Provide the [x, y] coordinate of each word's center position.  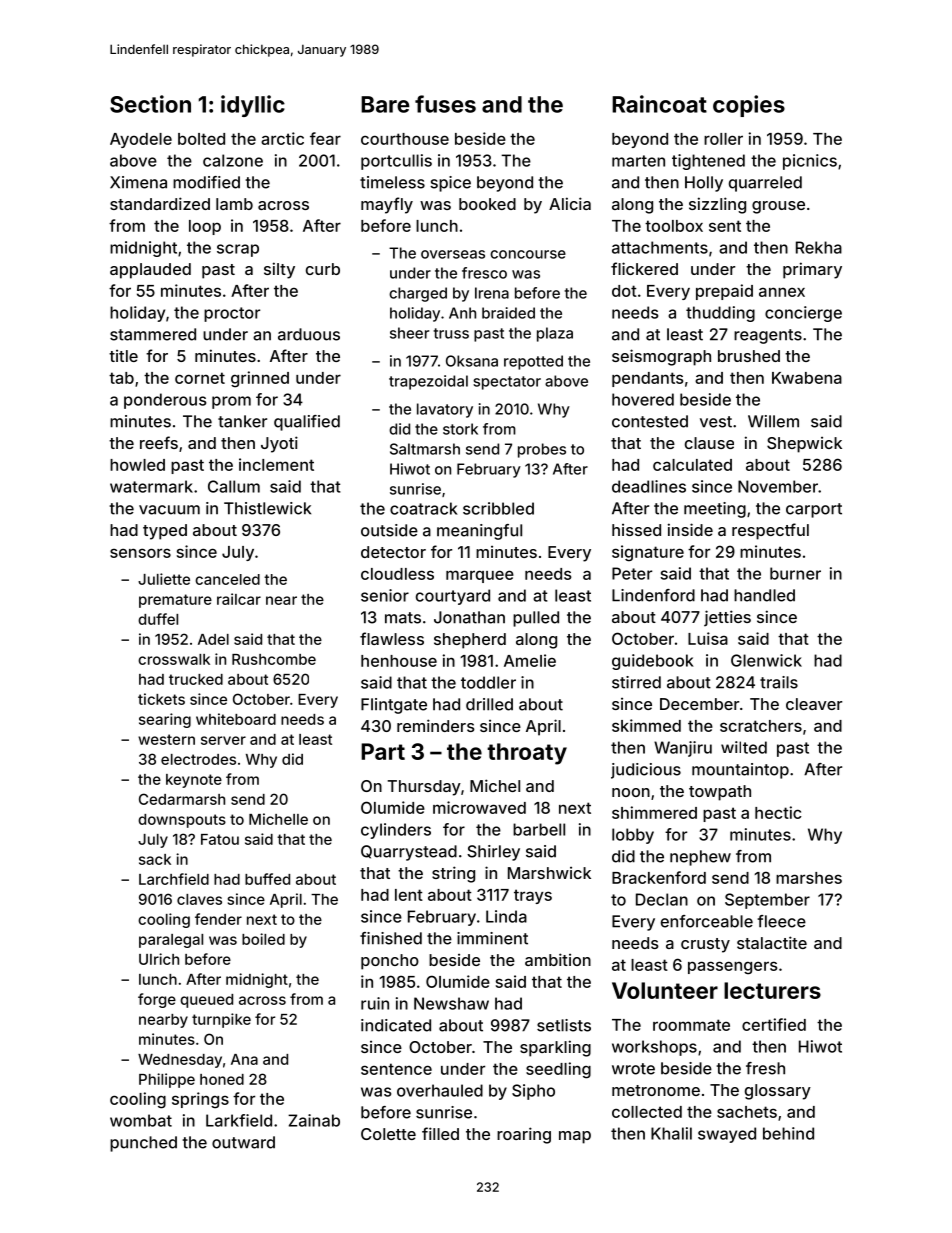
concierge [803, 314]
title [123, 356]
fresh [765, 1068]
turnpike [221, 1020]
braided [508, 313]
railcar [239, 599]
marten [638, 161]
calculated [692, 465]
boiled [263, 939]
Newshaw [451, 1003]
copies [749, 106]
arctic [282, 138]
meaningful [479, 532]
